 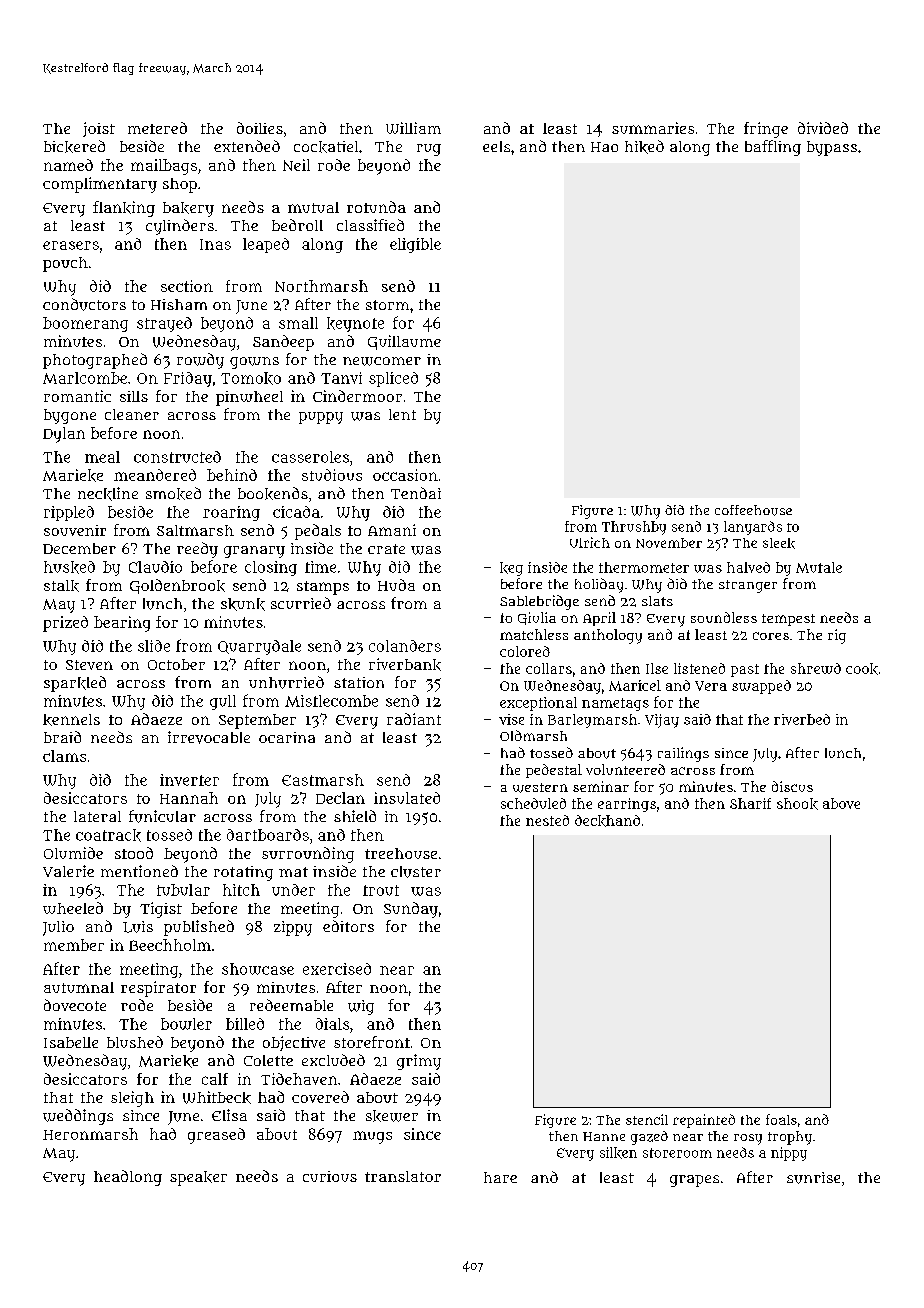 I want to click on hare, so click(x=500, y=1177).
